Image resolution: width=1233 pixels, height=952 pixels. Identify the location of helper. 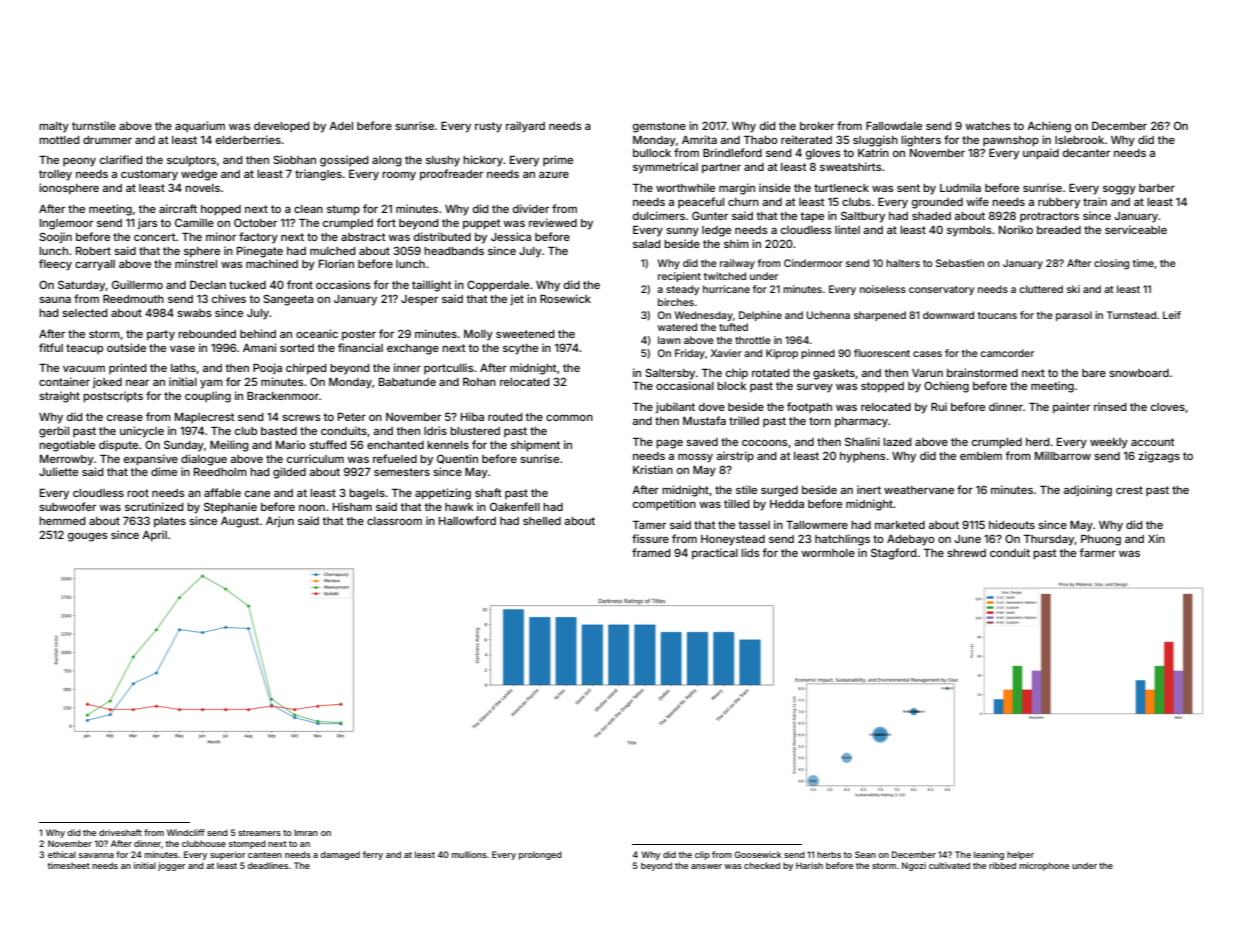
(1020, 855).
